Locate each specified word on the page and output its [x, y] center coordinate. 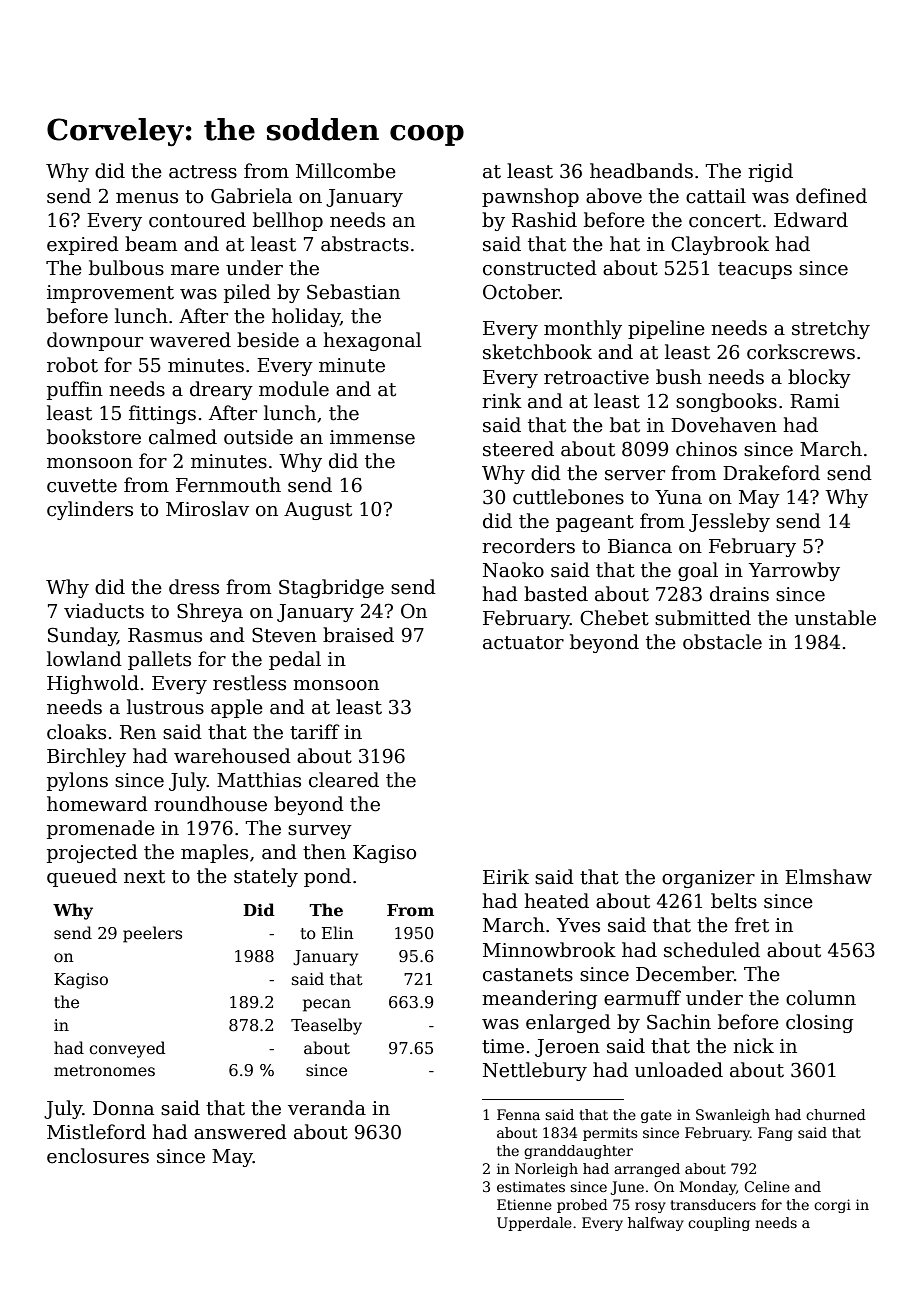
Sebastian [353, 292]
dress [194, 587]
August [318, 511]
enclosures [98, 1156]
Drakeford [771, 473]
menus [147, 198]
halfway [656, 1224]
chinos [706, 449]
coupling [719, 1224]
